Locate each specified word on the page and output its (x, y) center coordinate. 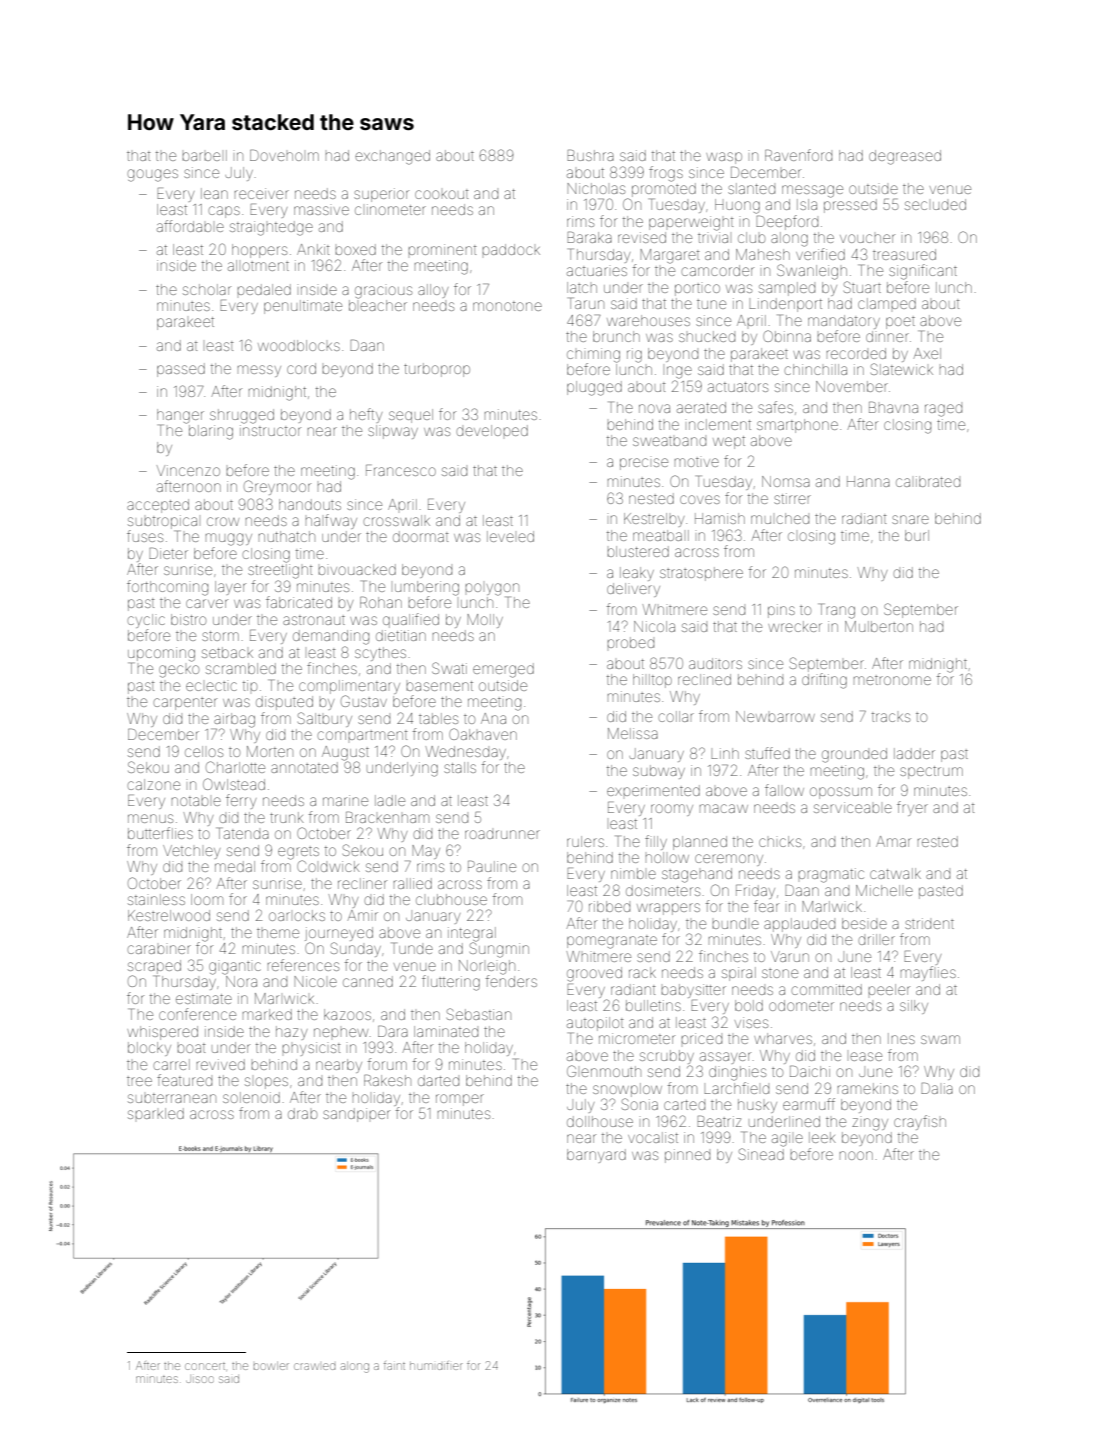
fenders (511, 981)
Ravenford (798, 155)
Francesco (401, 470)
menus (150, 818)
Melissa (633, 733)
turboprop (437, 370)
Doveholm (284, 155)
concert (205, 1366)
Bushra (590, 155)
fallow (784, 790)
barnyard (596, 1156)
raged (943, 410)
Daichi (810, 1071)
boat (191, 1048)
